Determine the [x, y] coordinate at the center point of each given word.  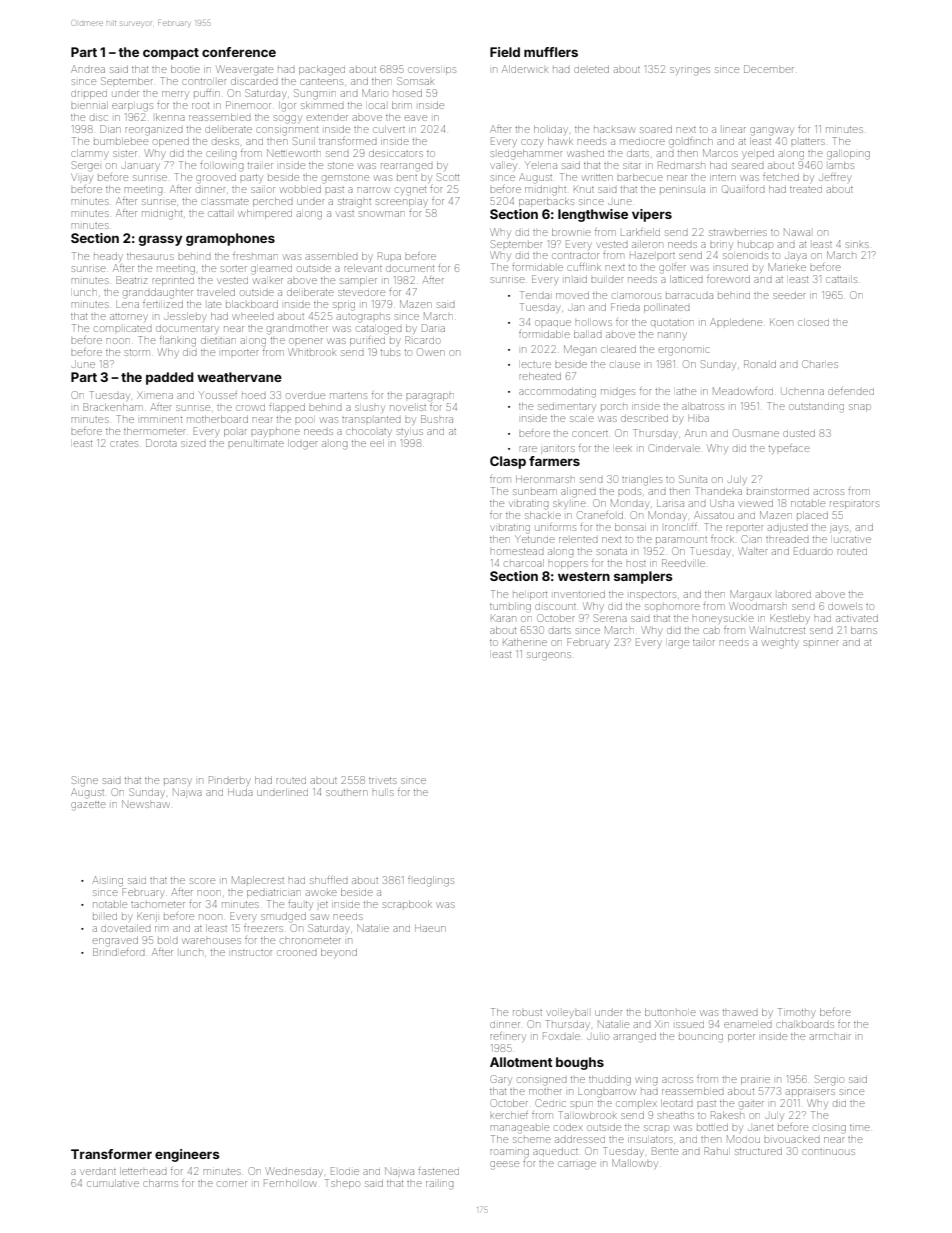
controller [204, 82]
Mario [374, 93]
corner [232, 1184]
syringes [690, 71]
